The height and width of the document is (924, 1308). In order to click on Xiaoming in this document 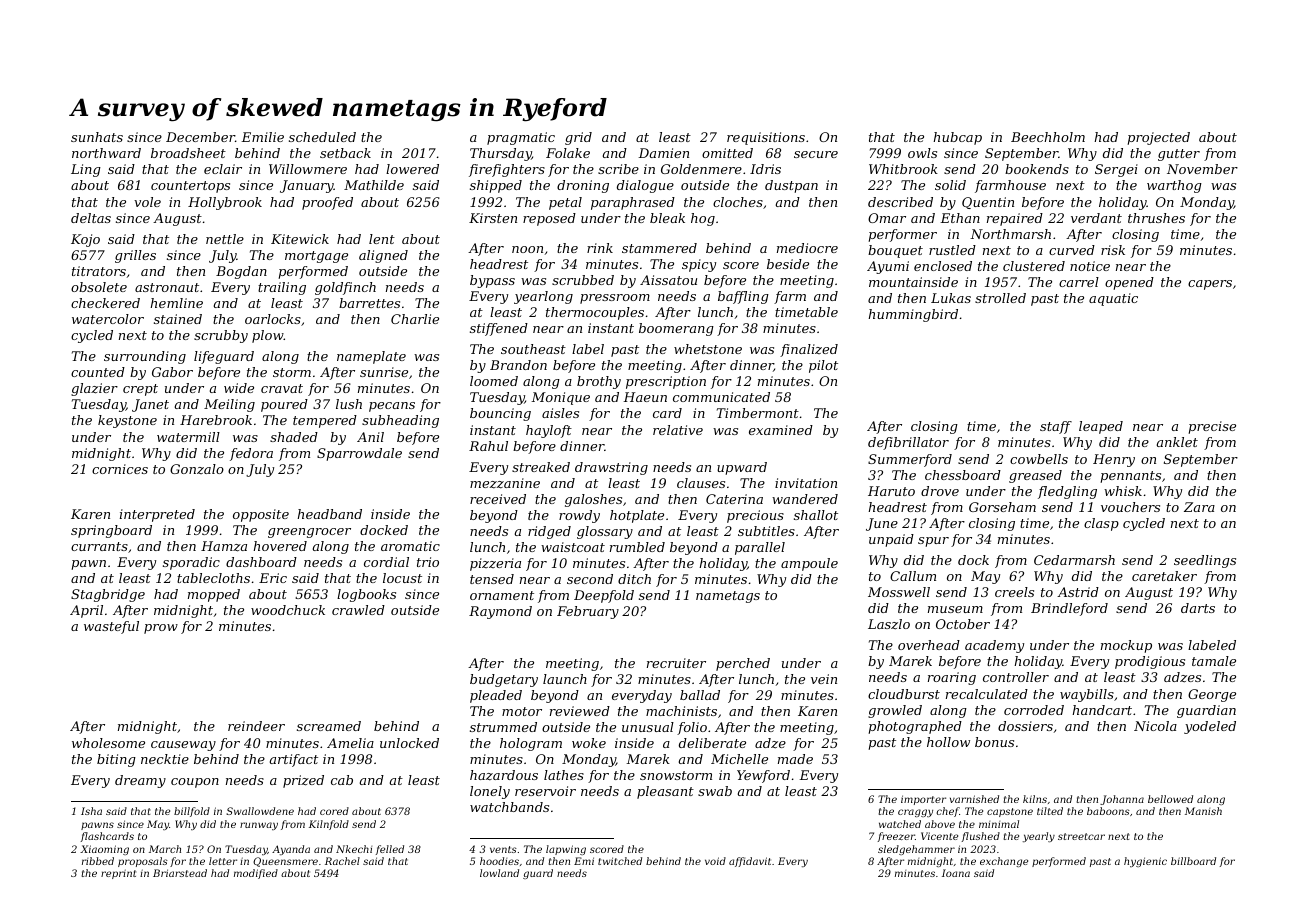, I will do `click(104, 850)`.
